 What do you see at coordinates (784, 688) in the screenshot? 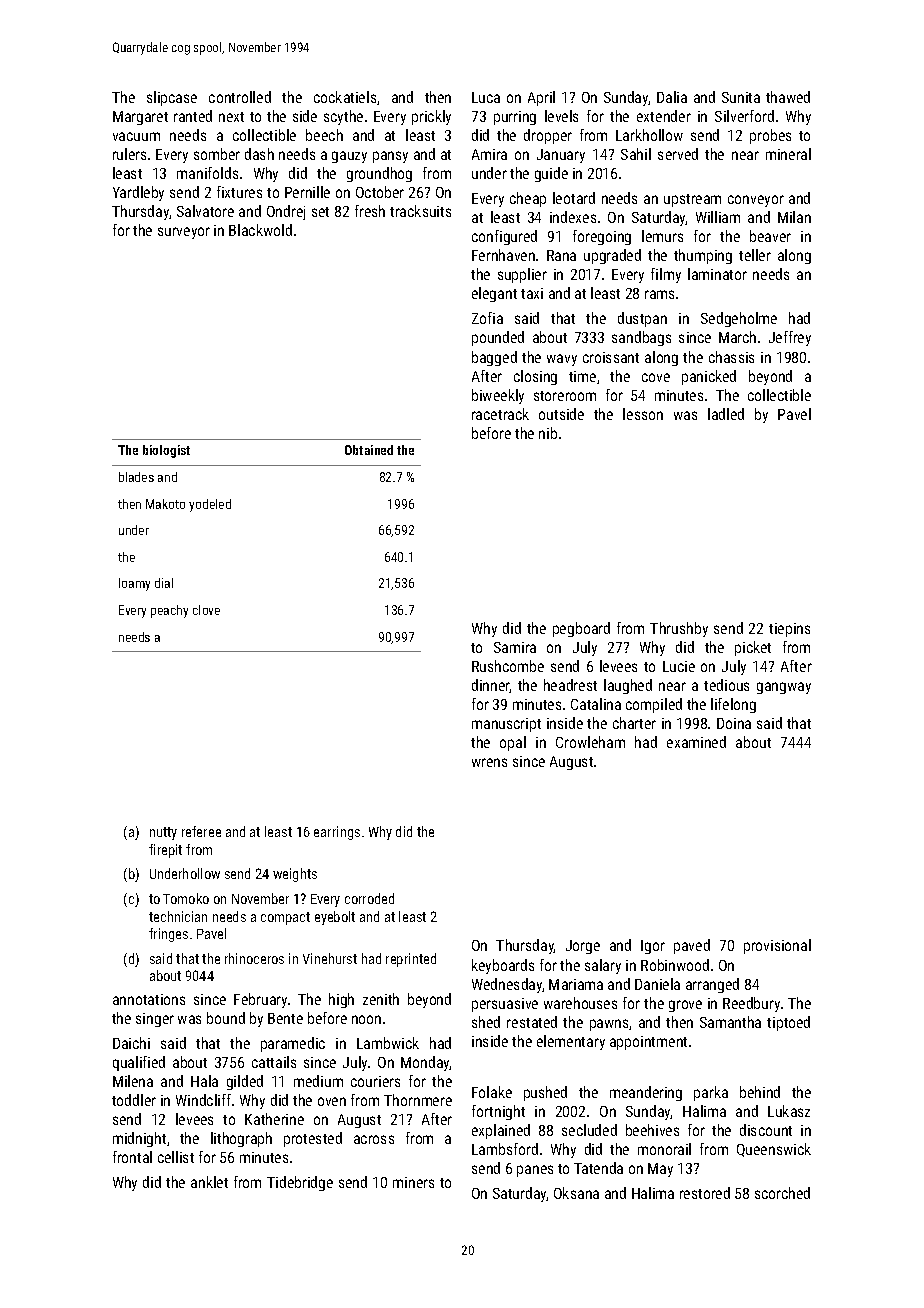
I see `gangway` at bounding box center [784, 688].
